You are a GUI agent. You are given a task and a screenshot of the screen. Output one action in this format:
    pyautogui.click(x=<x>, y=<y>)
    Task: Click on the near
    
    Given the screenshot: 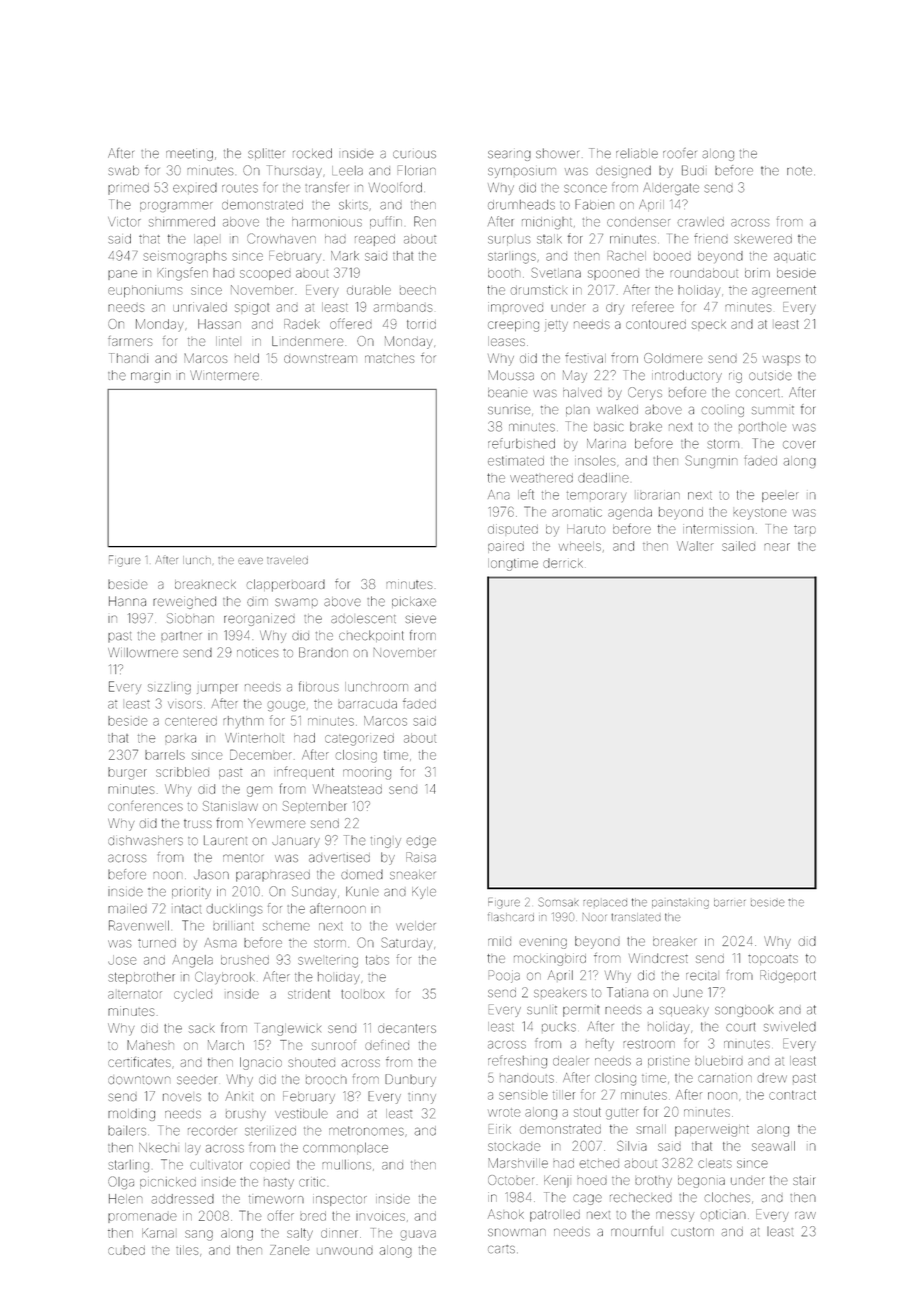 What is the action you would take?
    pyautogui.click(x=777, y=547)
